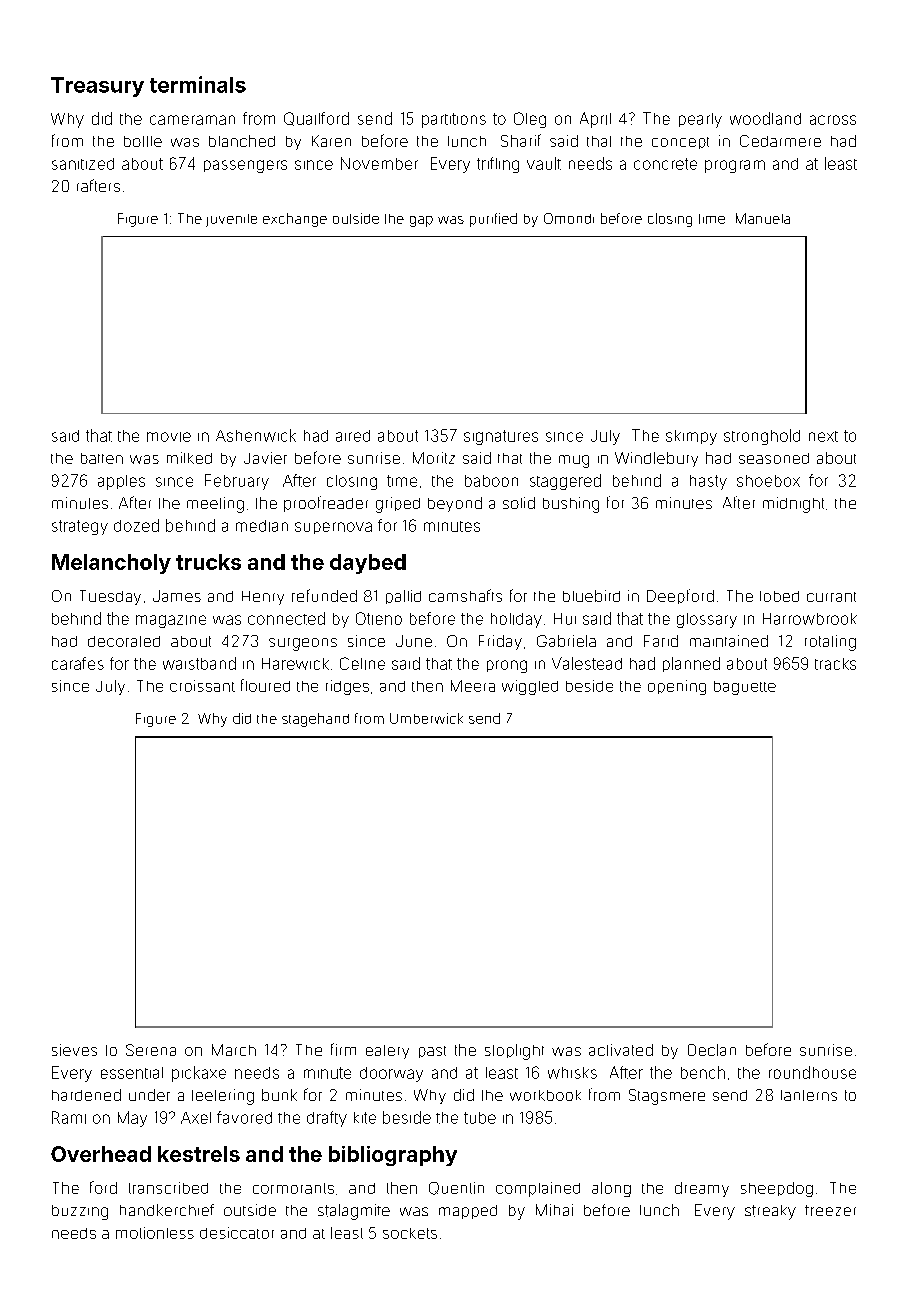 This page has width=908, height=1316. Describe the element at coordinates (295, 220) in the page. I see `exchange` at that location.
